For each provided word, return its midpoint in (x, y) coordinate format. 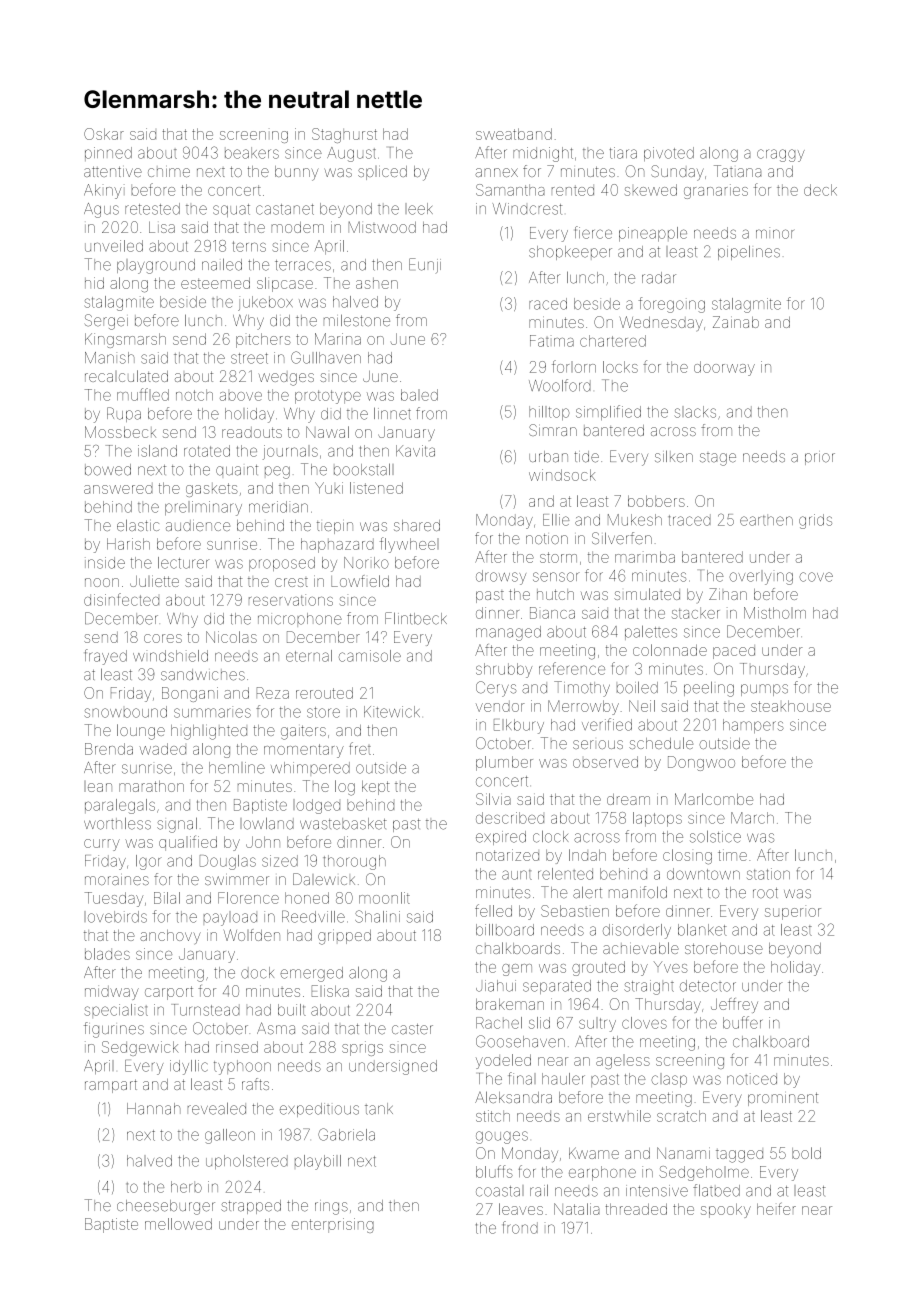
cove (816, 577)
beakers (252, 153)
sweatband (514, 134)
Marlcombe (714, 799)
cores (163, 638)
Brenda (109, 749)
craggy (781, 155)
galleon (230, 1136)
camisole (370, 656)
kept (376, 788)
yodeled (503, 1061)
